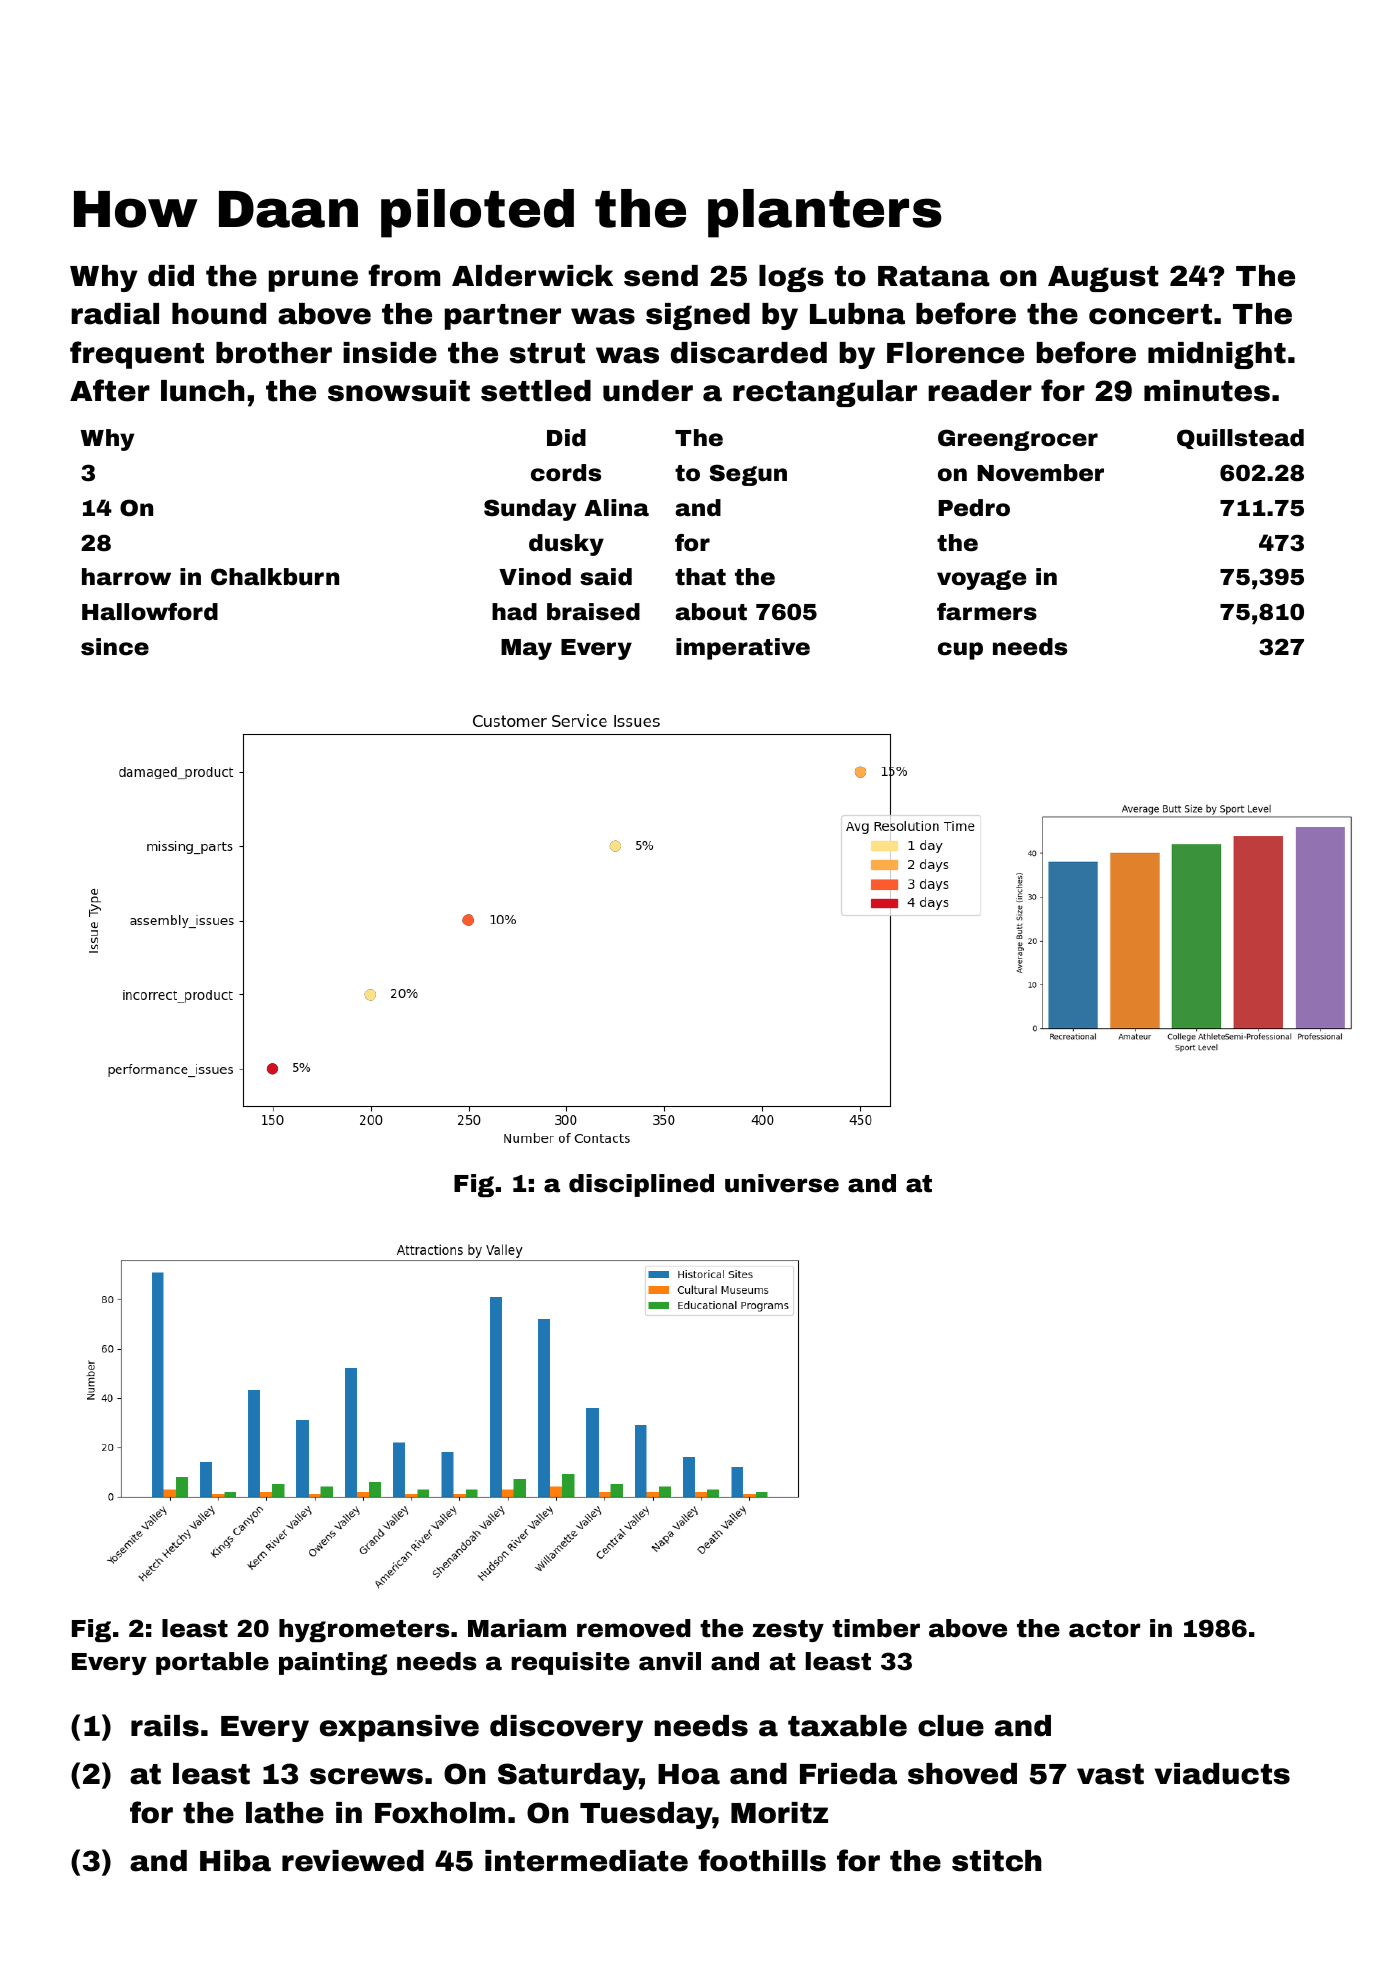 The width and height of the screenshot is (1386, 1969). I want to click on stitch, so click(996, 1861).
